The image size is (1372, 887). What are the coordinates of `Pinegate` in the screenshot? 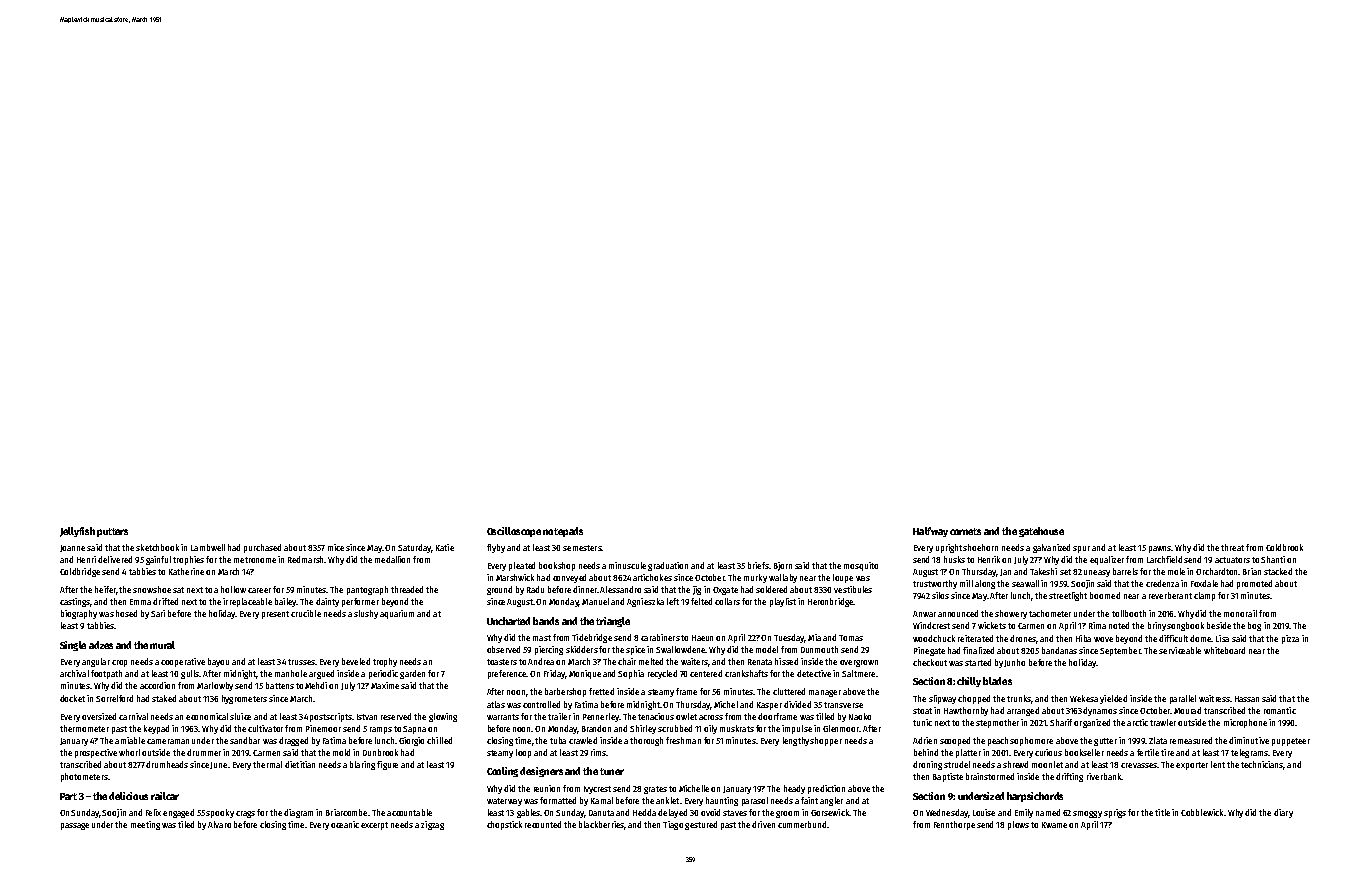 It's located at (929, 651).
